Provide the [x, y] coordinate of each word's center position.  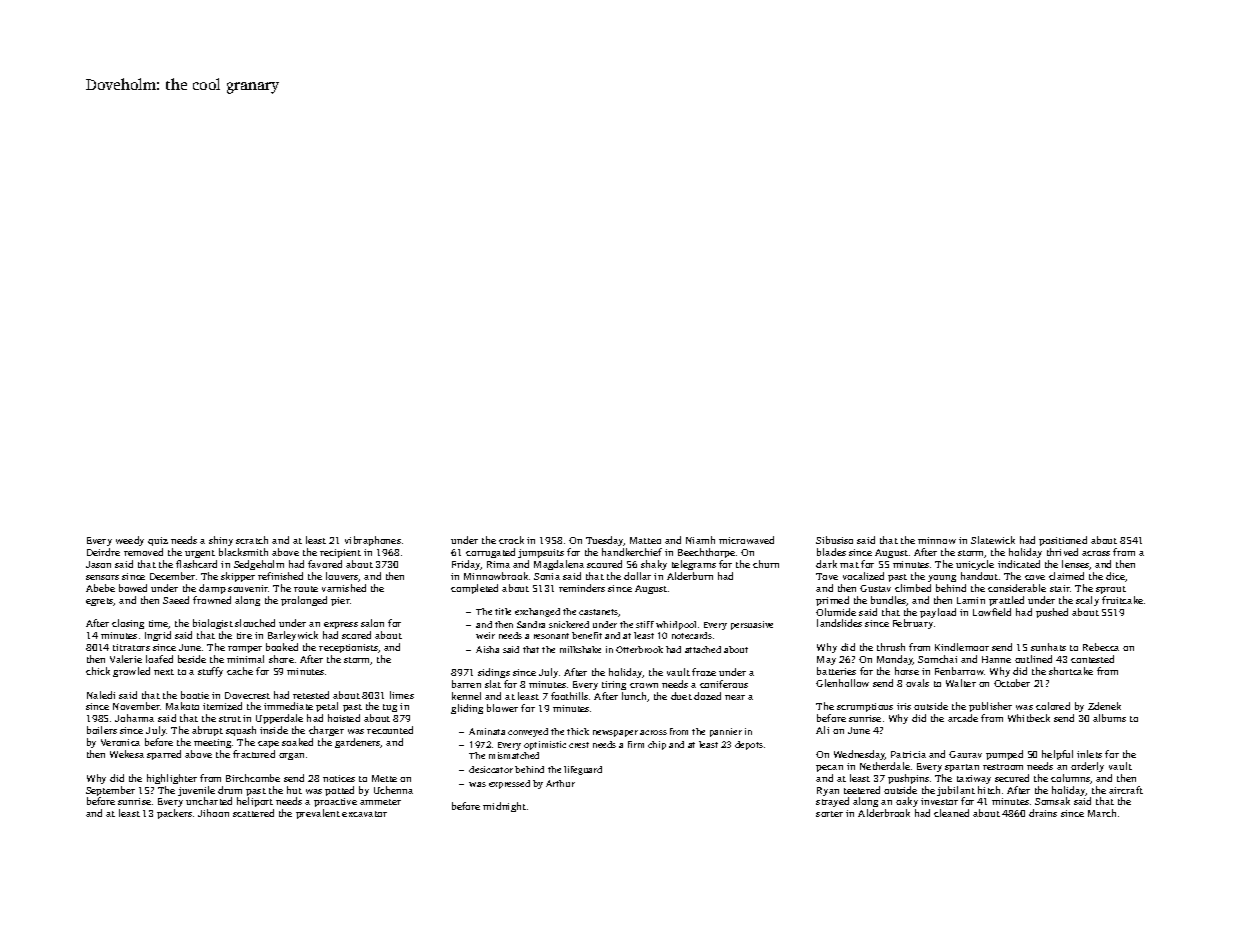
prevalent [318, 814]
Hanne [996, 659]
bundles [889, 601]
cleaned [951, 813]
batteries [836, 671]
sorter [829, 814]
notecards [692, 635]
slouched [255, 623]
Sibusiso [834, 540]
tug [390, 708]
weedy [130, 541]
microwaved [746, 540]
